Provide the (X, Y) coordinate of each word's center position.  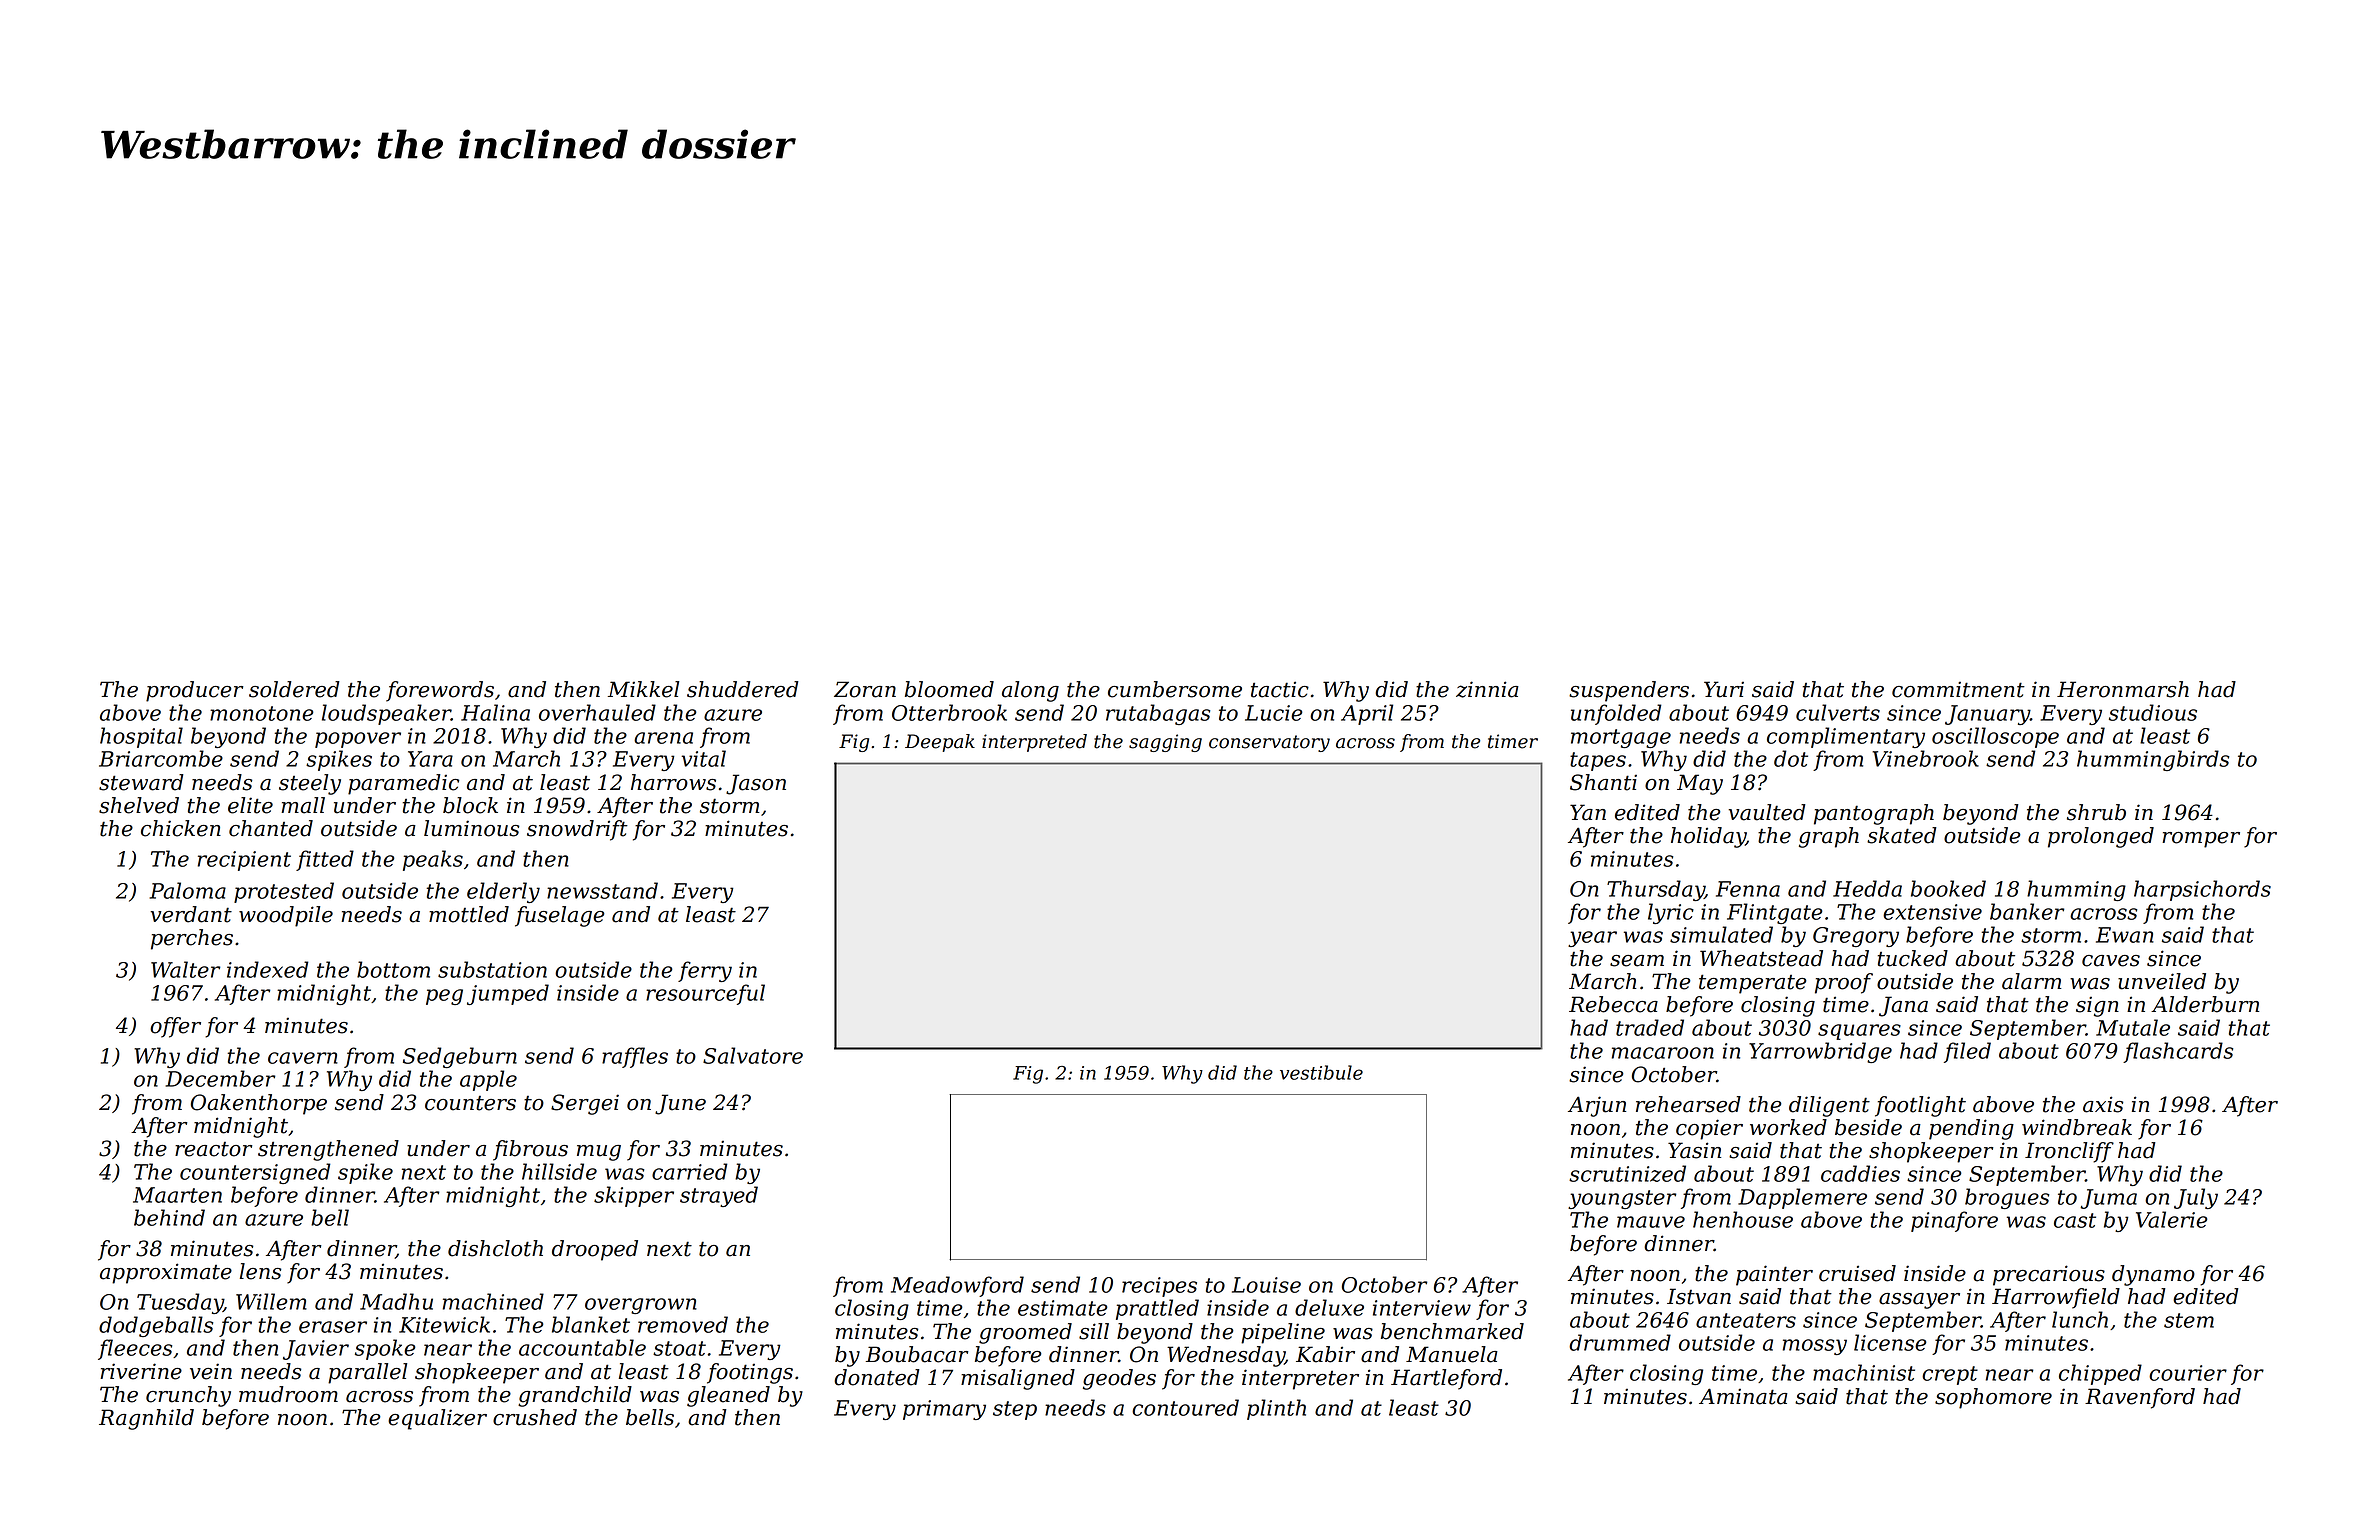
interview (1422, 1308)
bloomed (949, 689)
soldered (294, 689)
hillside (559, 1171)
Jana (1903, 1006)
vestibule (1321, 1072)
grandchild (575, 1396)
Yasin (1694, 1150)
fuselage (560, 916)
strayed (719, 1196)
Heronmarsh (2123, 689)
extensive (1932, 912)
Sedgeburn (460, 1057)
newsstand (602, 890)
